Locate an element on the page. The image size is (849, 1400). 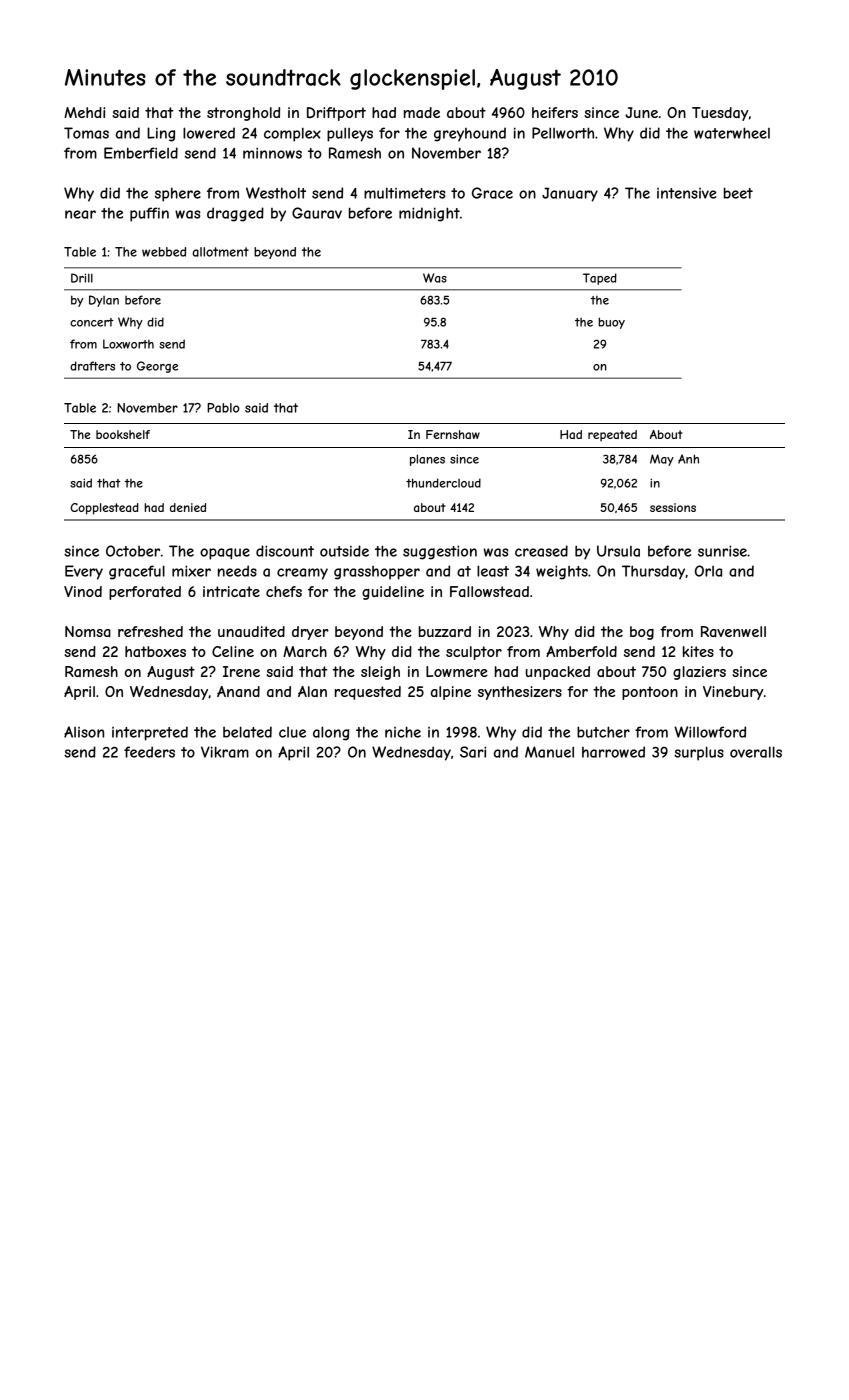
May is located at coordinates (662, 460).
